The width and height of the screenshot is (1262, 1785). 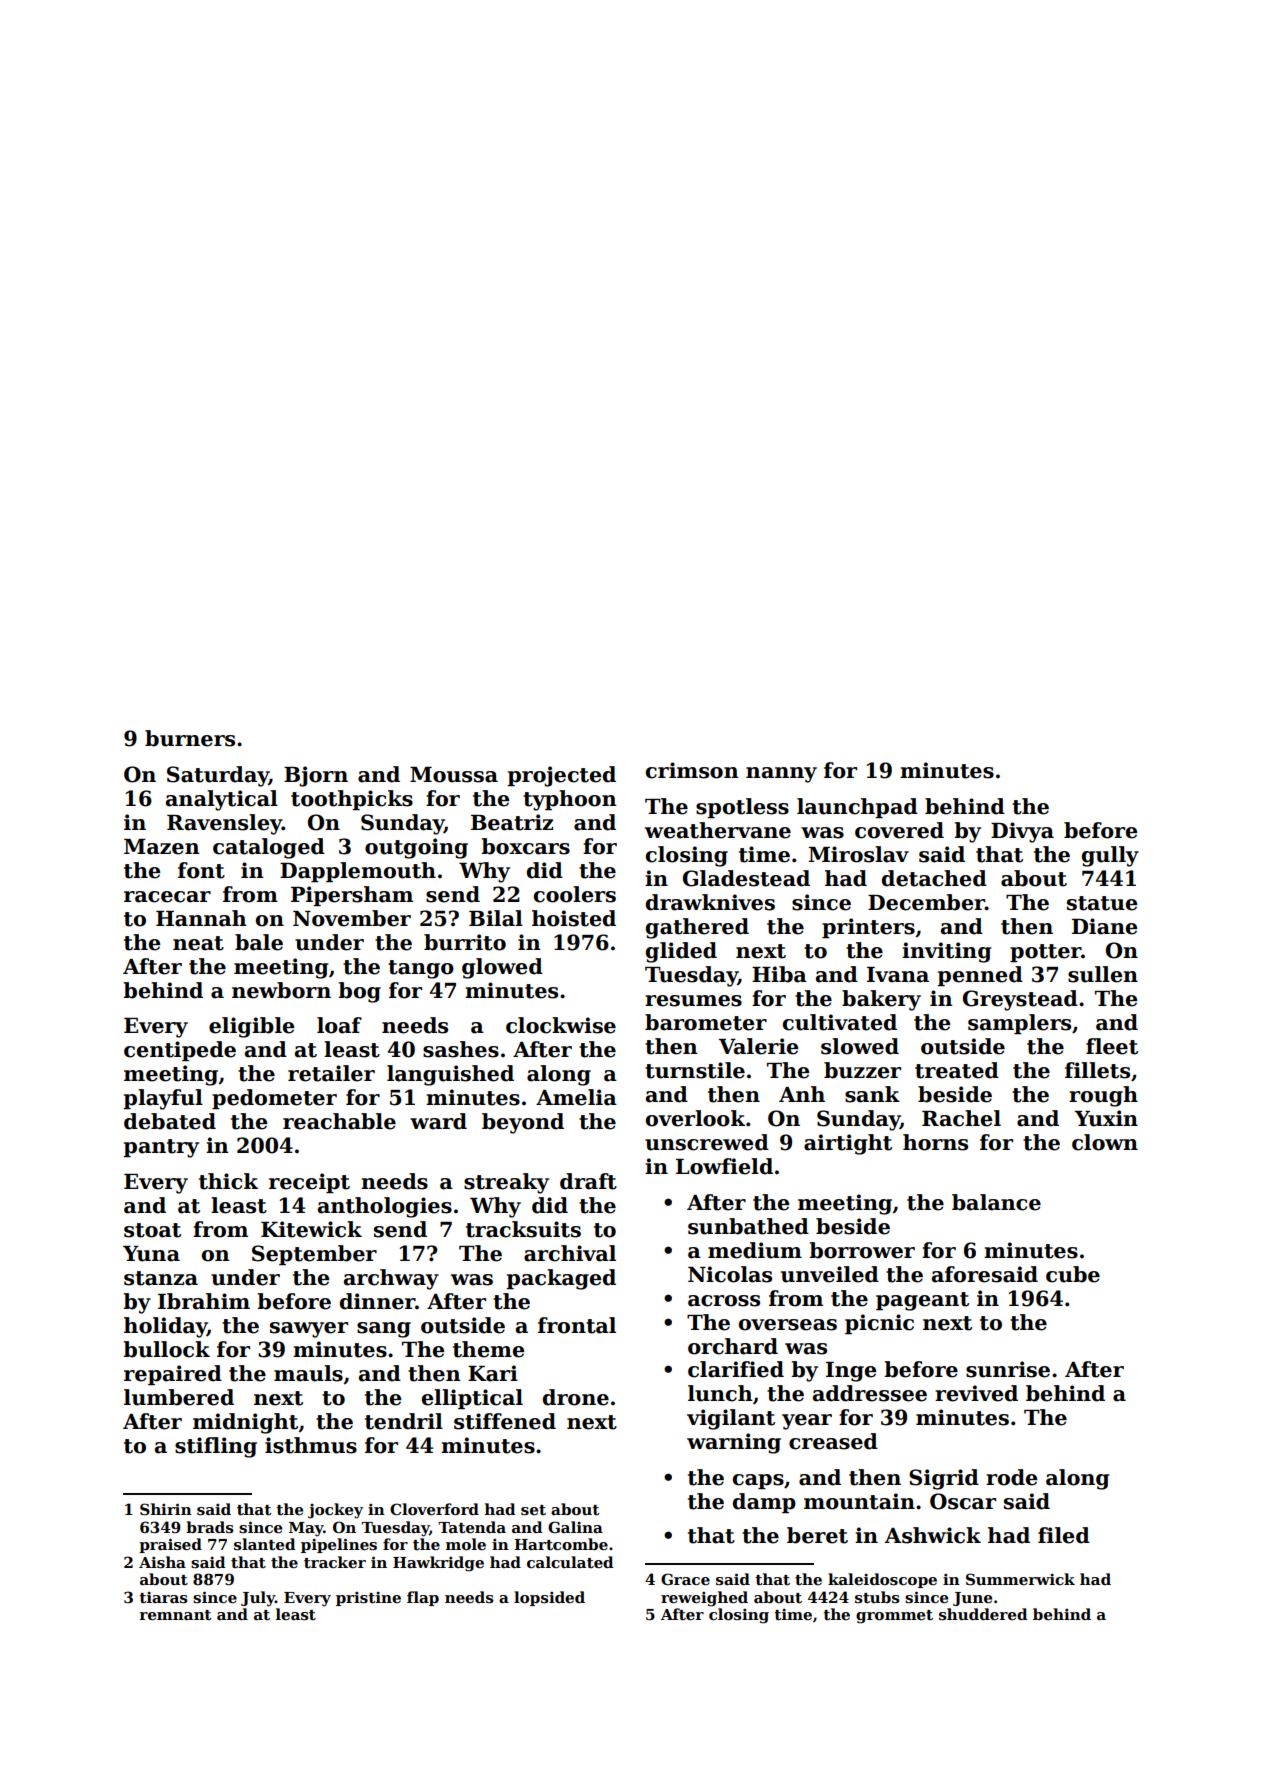 I want to click on nanny, so click(x=781, y=775).
